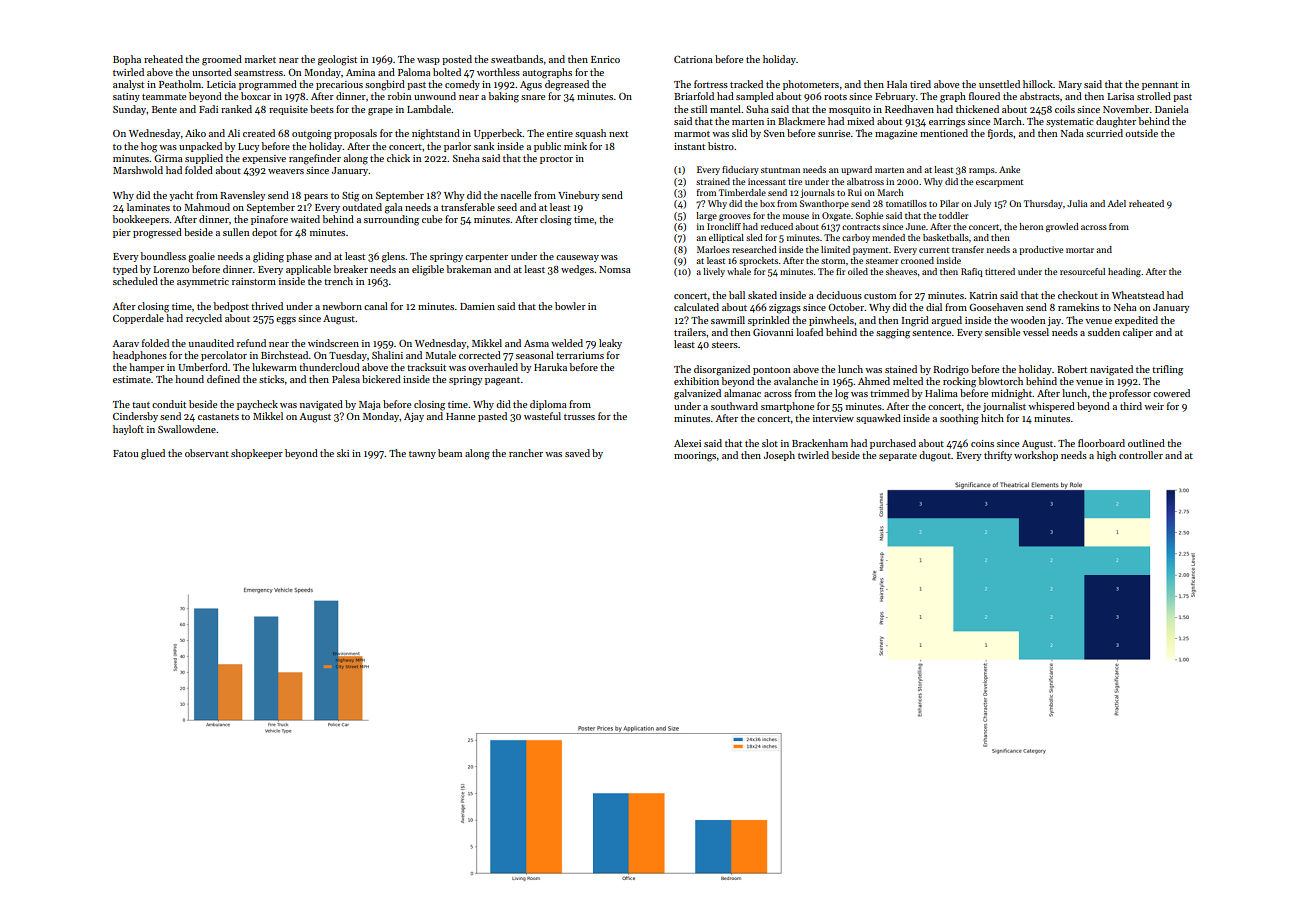  Describe the element at coordinates (722, 370) in the document. I see `disorganized` at that location.
